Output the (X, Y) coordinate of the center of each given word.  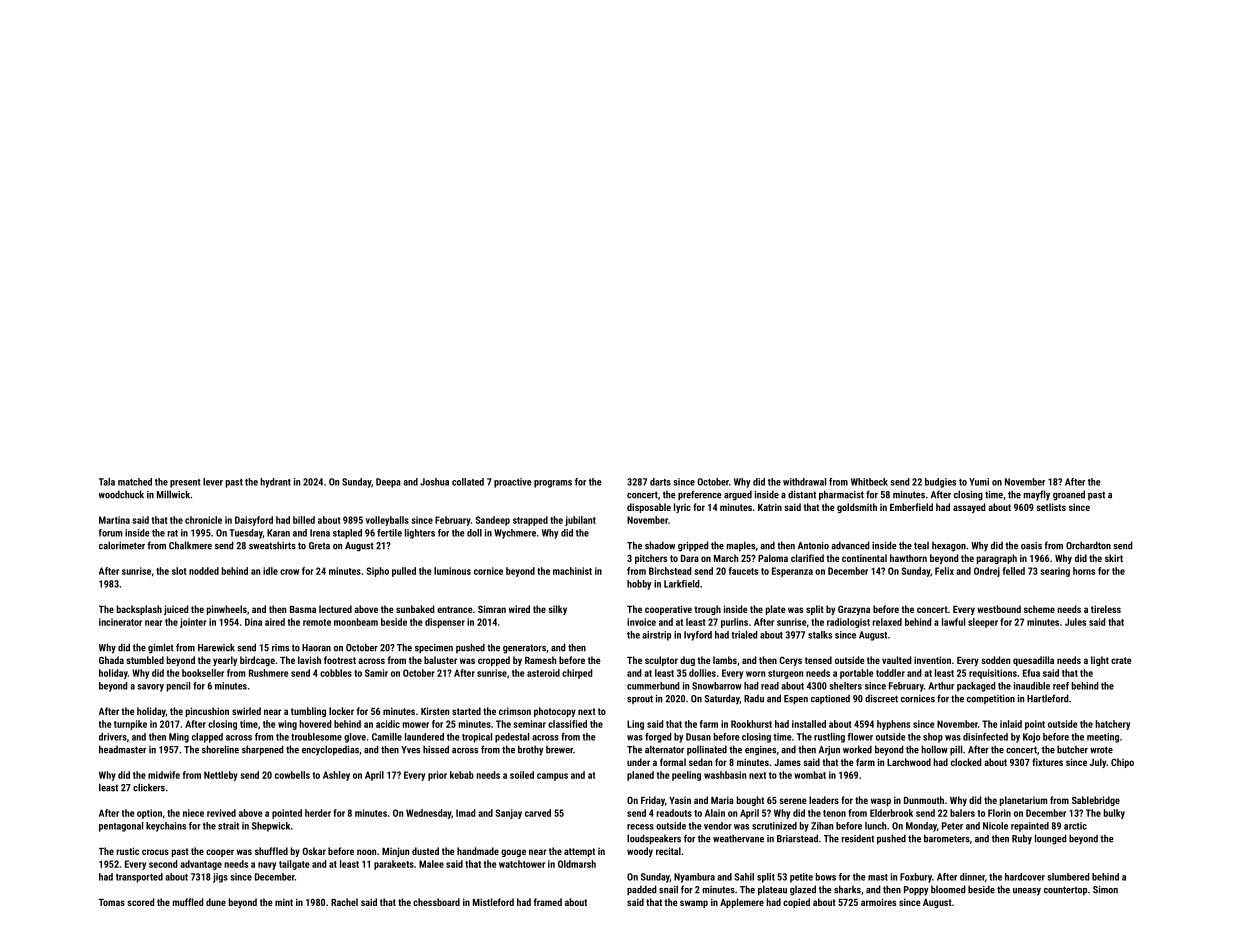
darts (660, 482)
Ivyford (698, 636)
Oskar (314, 851)
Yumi (979, 482)
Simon (1105, 890)
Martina (114, 520)
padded (642, 890)
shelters (845, 686)
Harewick (216, 647)
